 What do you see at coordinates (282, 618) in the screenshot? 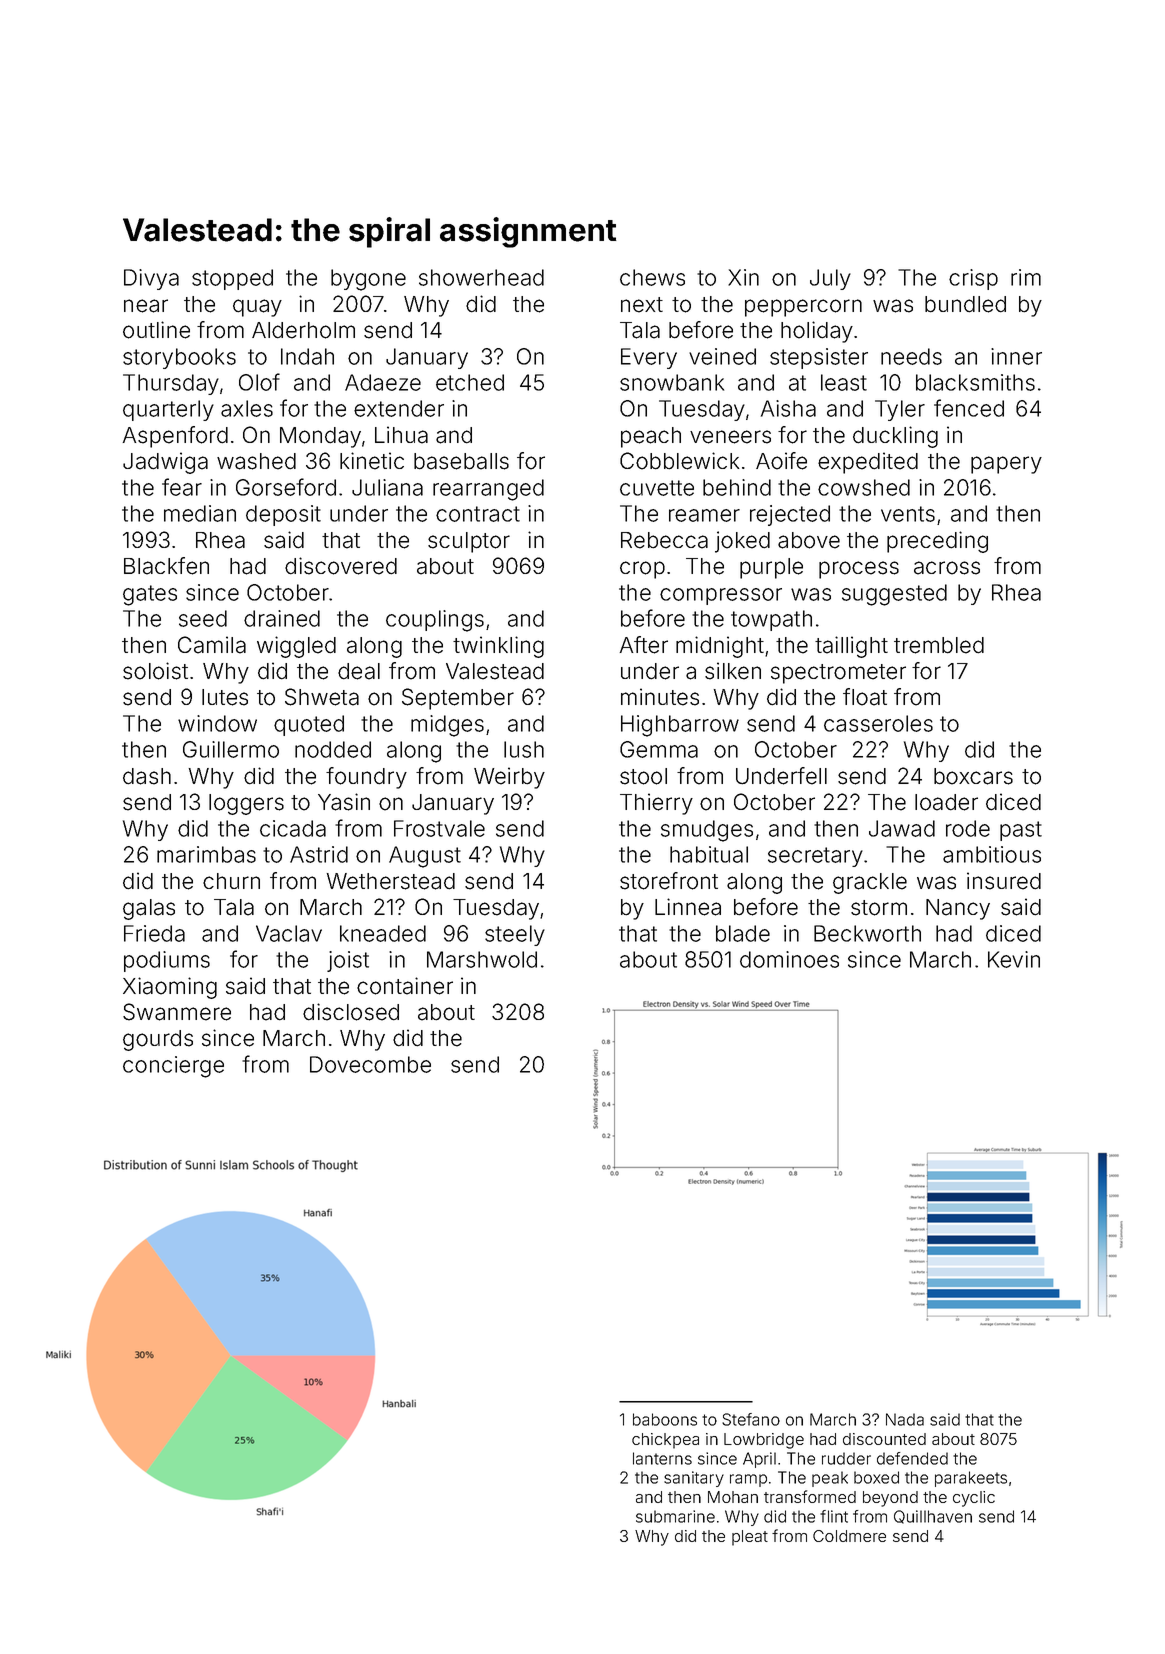
I see `drained` at bounding box center [282, 618].
